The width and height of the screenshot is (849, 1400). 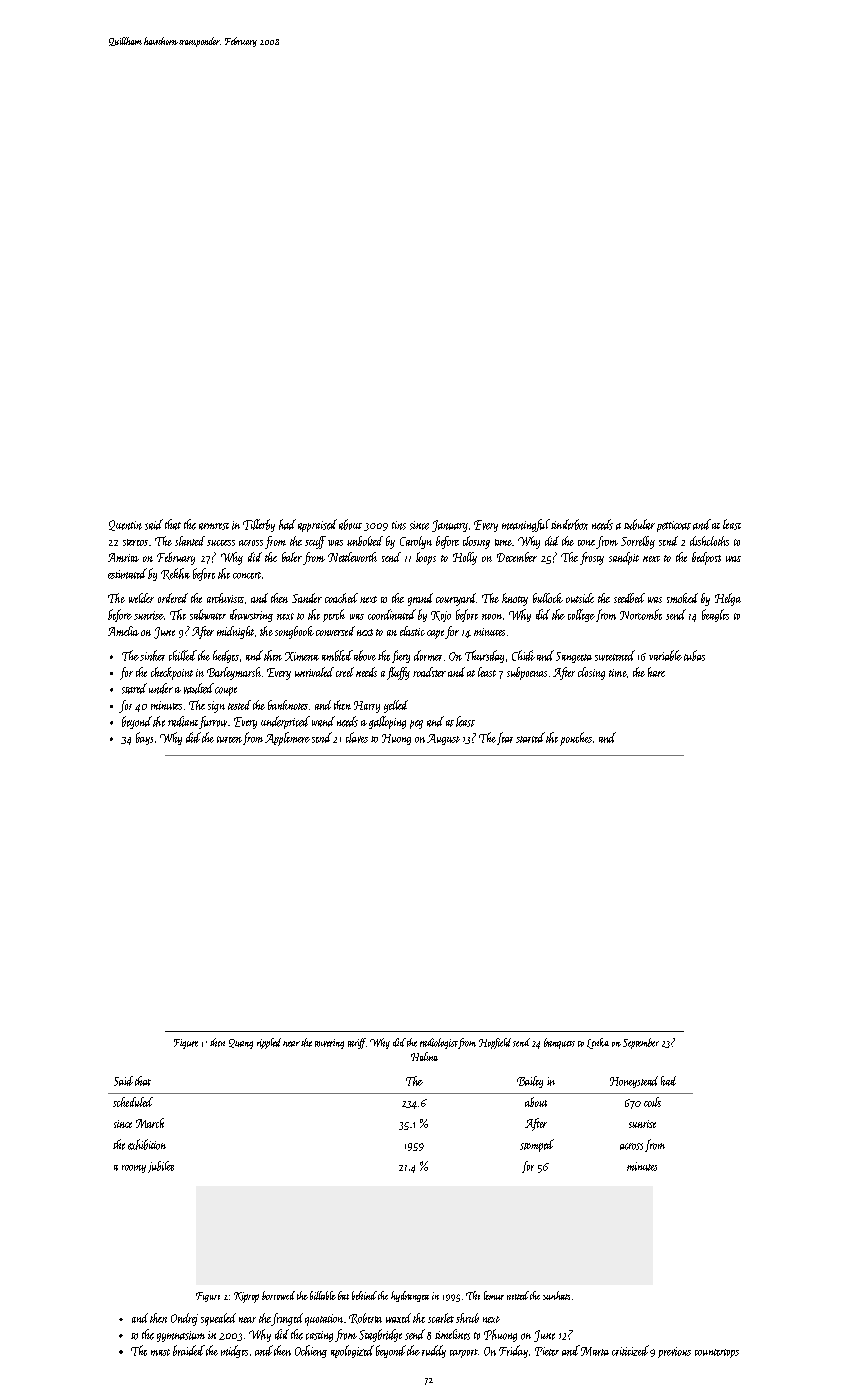 What do you see at coordinates (352, 1351) in the screenshot?
I see `apologized` at bounding box center [352, 1351].
